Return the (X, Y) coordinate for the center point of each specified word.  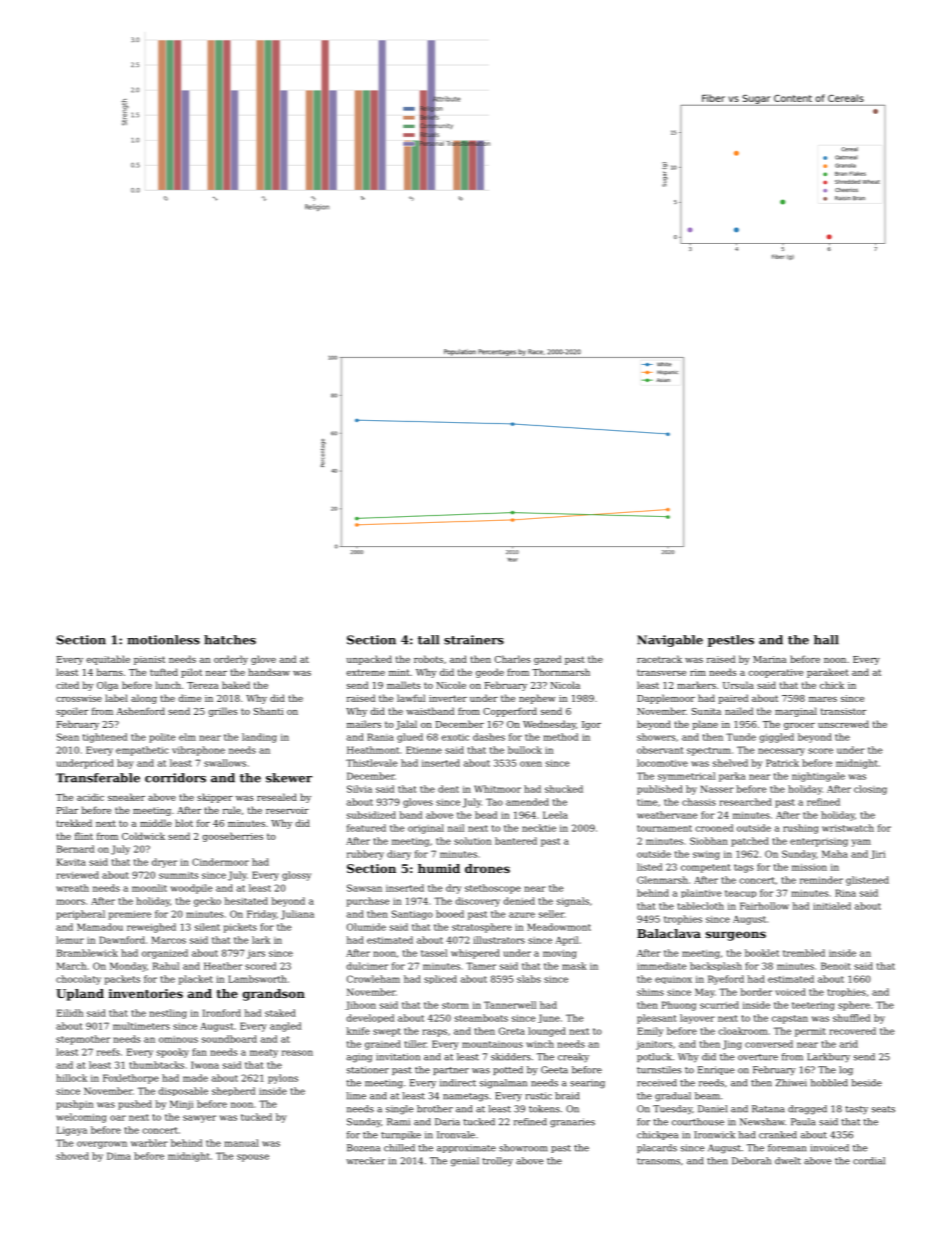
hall (826, 640)
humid (439, 868)
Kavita (71, 862)
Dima (119, 1156)
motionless (163, 640)
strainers (474, 640)
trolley (498, 1162)
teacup (740, 894)
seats (883, 1109)
